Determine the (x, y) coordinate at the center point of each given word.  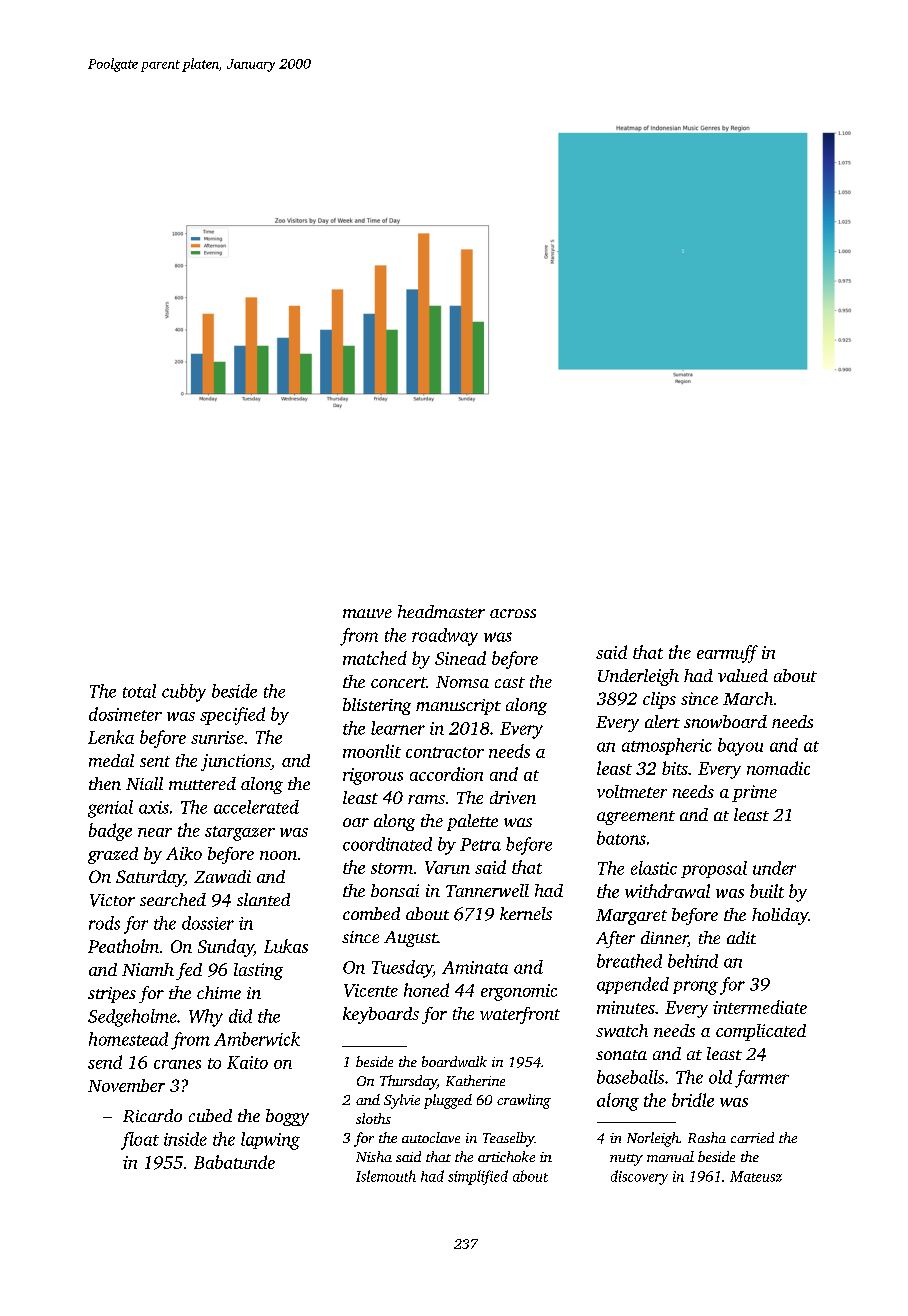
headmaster (441, 611)
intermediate (760, 1007)
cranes (177, 1064)
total (139, 691)
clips (659, 700)
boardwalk (454, 1061)
